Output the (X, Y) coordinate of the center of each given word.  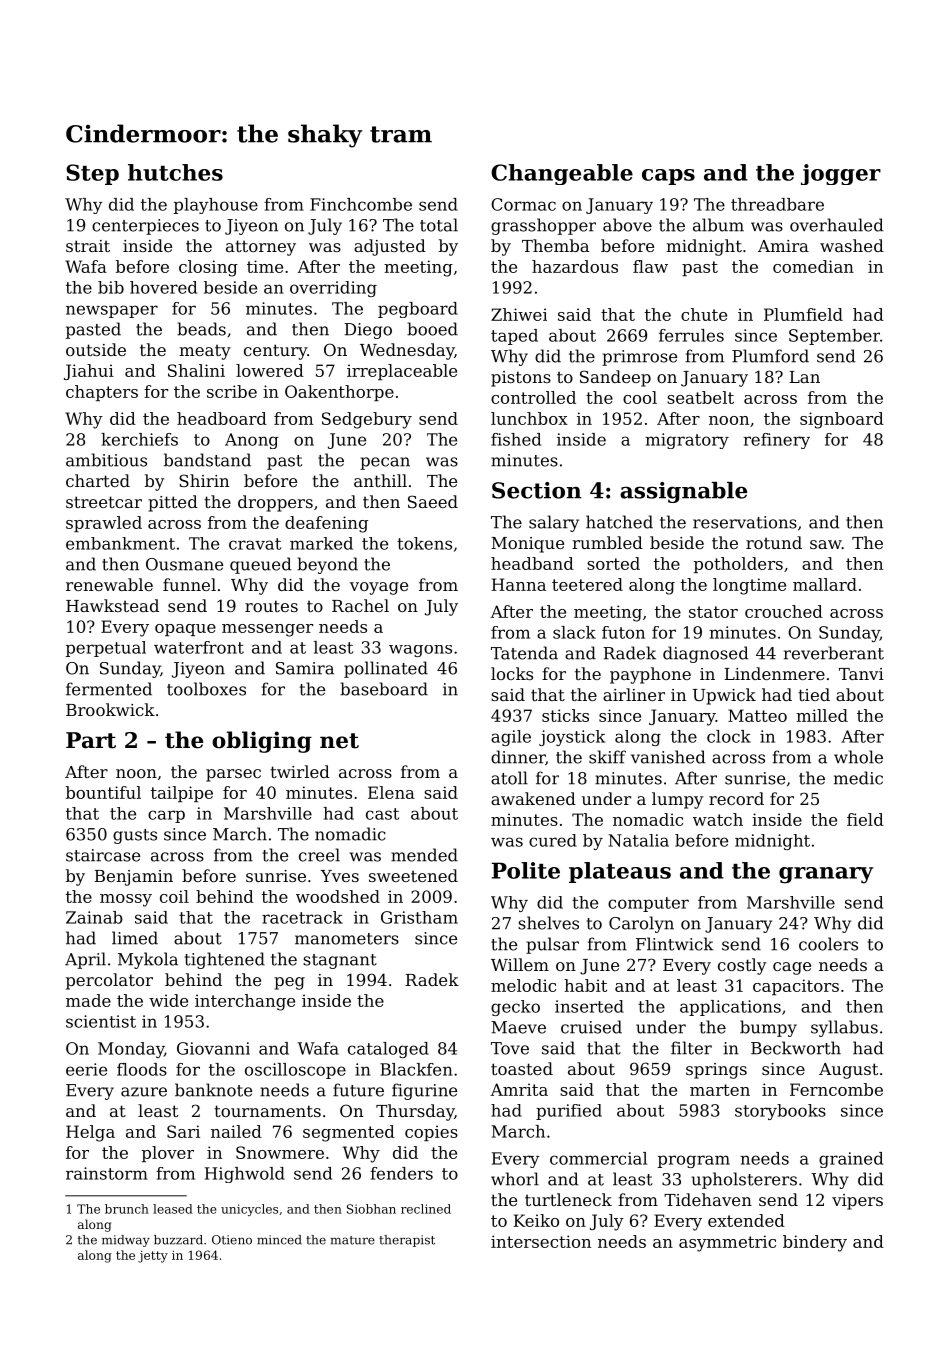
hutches (175, 172)
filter (691, 1048)
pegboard (418, 310)
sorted (613, 563)
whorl (515, 1179)
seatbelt (700, 397)
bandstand (207, 460)
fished (516, 439)
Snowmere (280, 1152)
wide (168, 1000)
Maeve (518, 1027)
